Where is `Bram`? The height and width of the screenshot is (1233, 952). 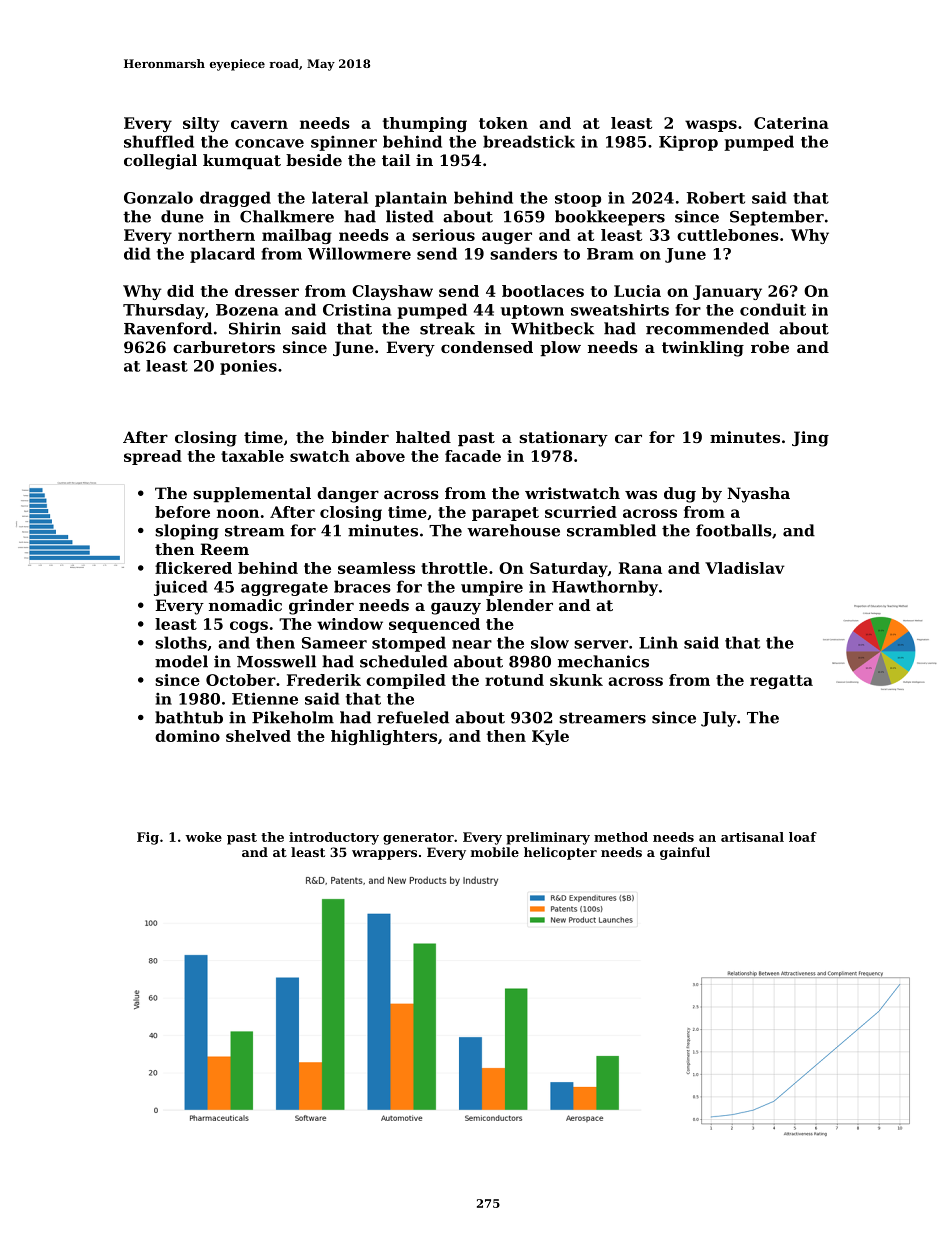 Bram is located at coordinates (610, 254).
